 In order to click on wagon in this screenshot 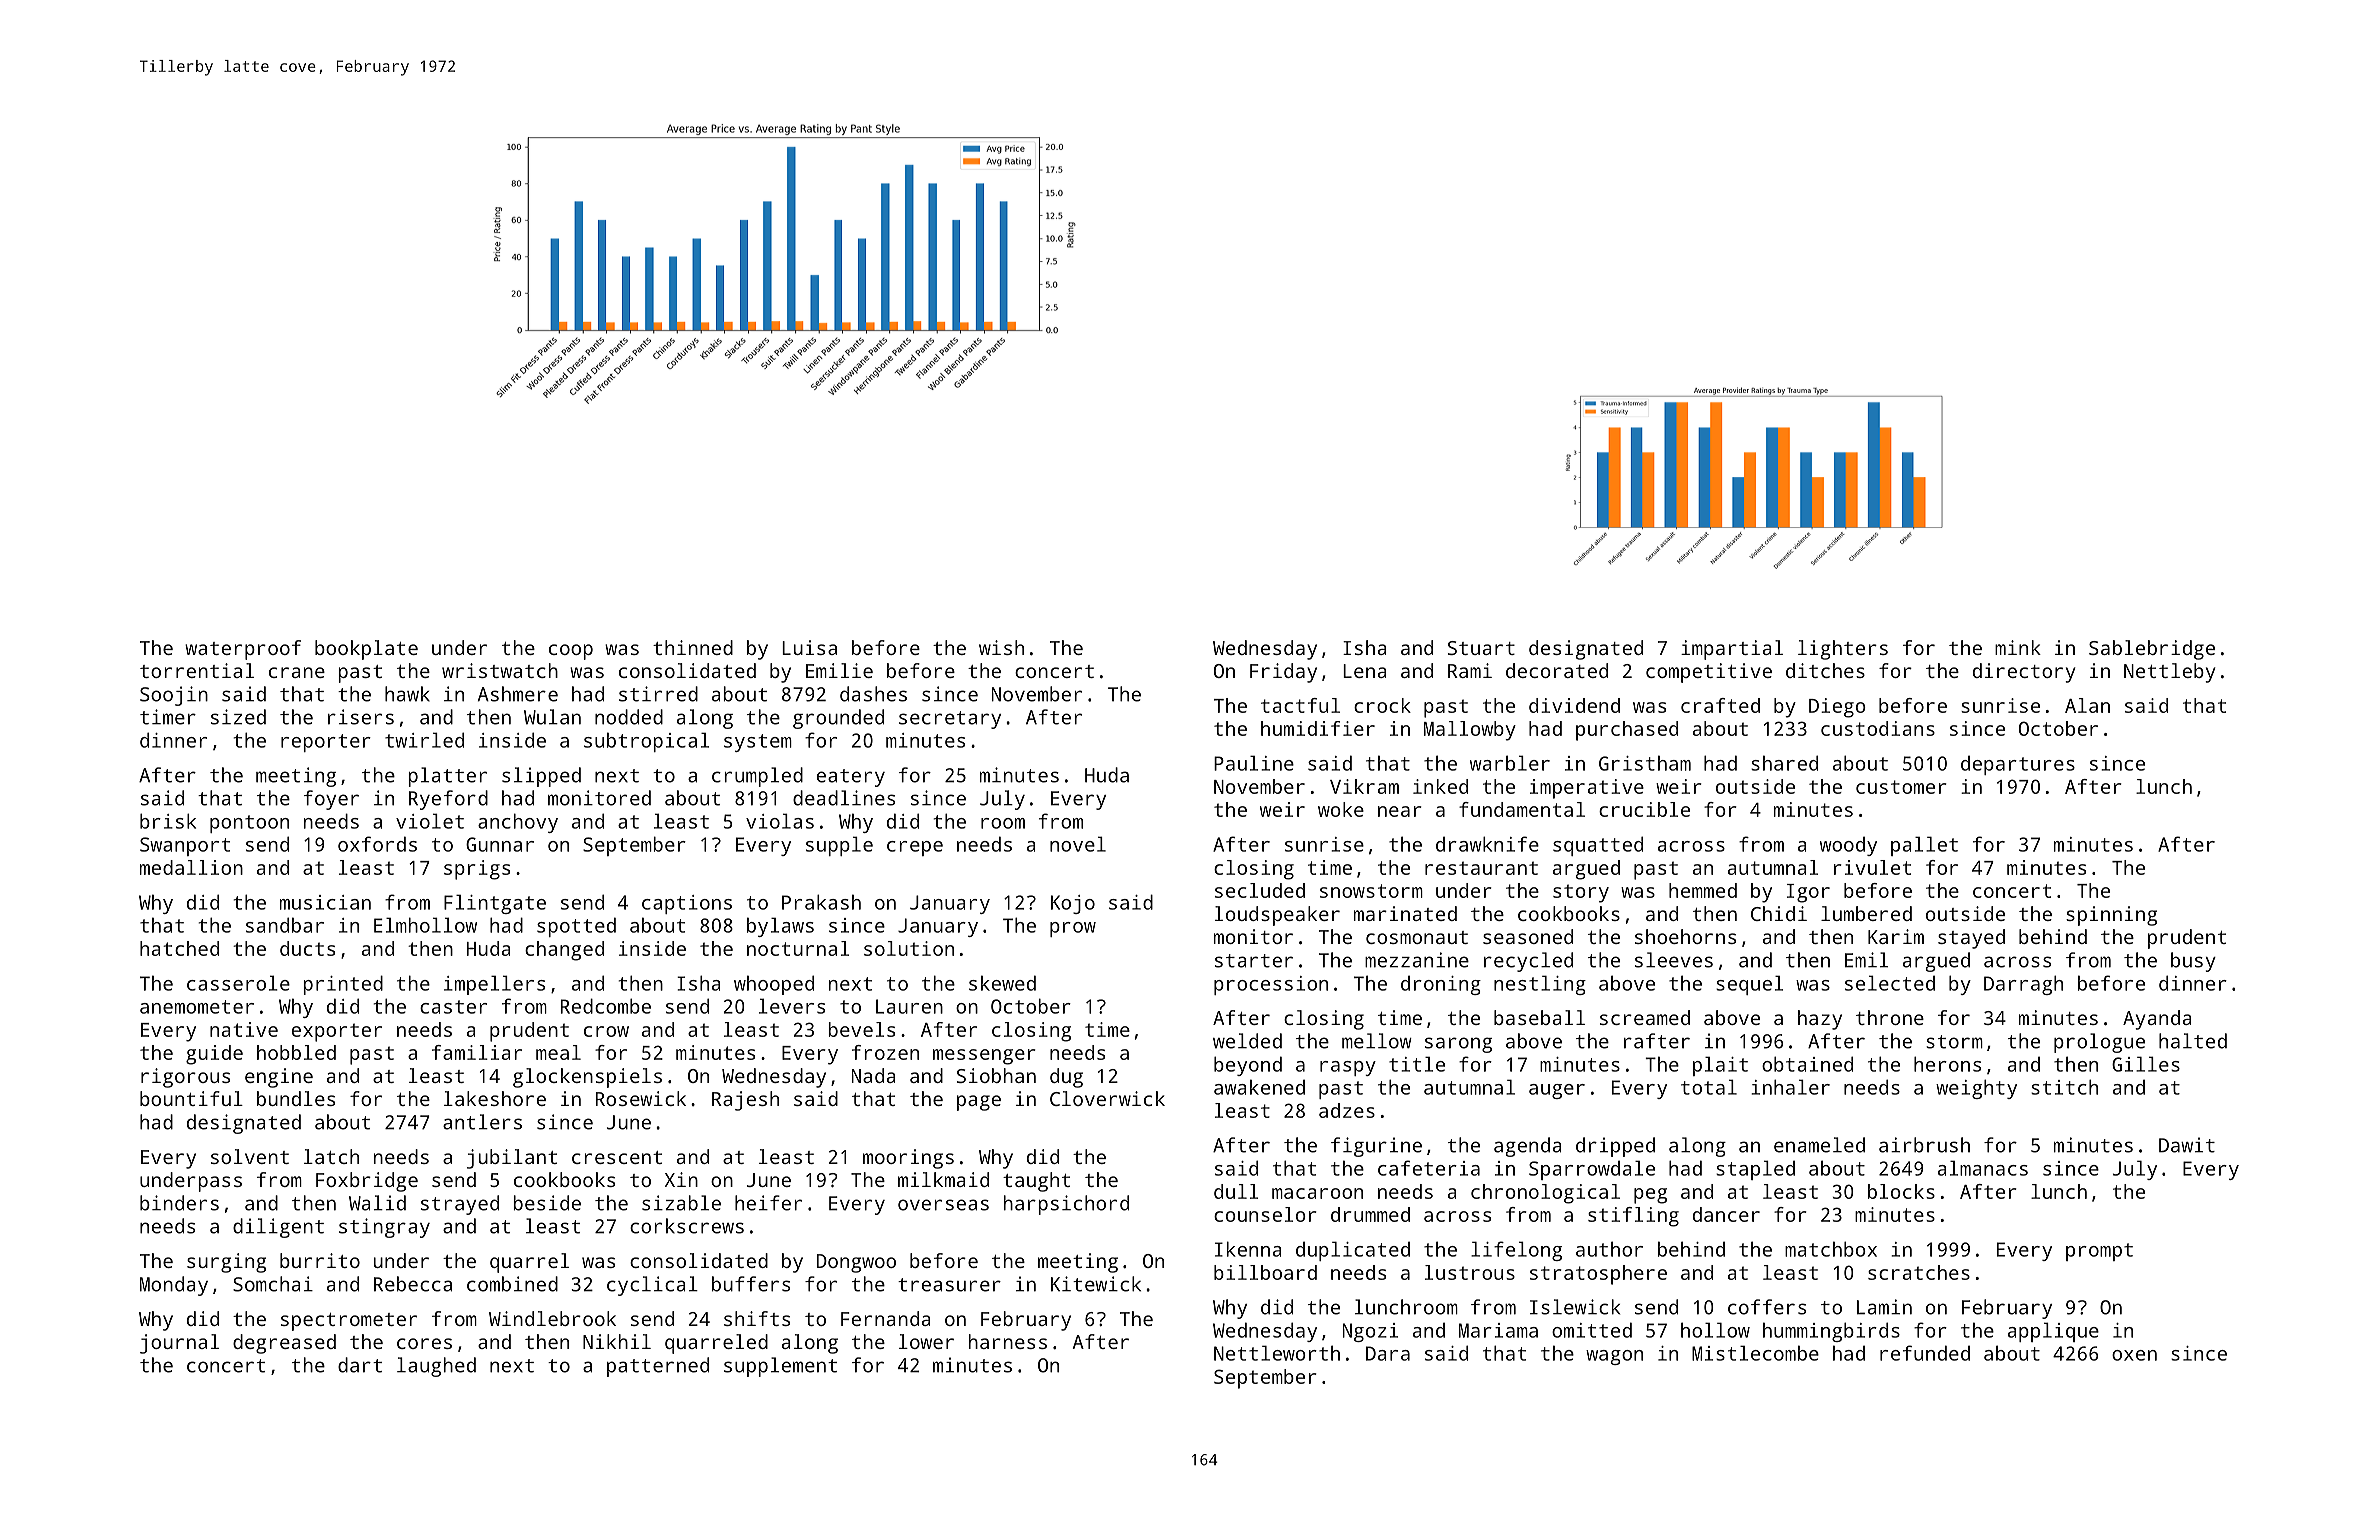, I will do `click(1614, 1357)`.
